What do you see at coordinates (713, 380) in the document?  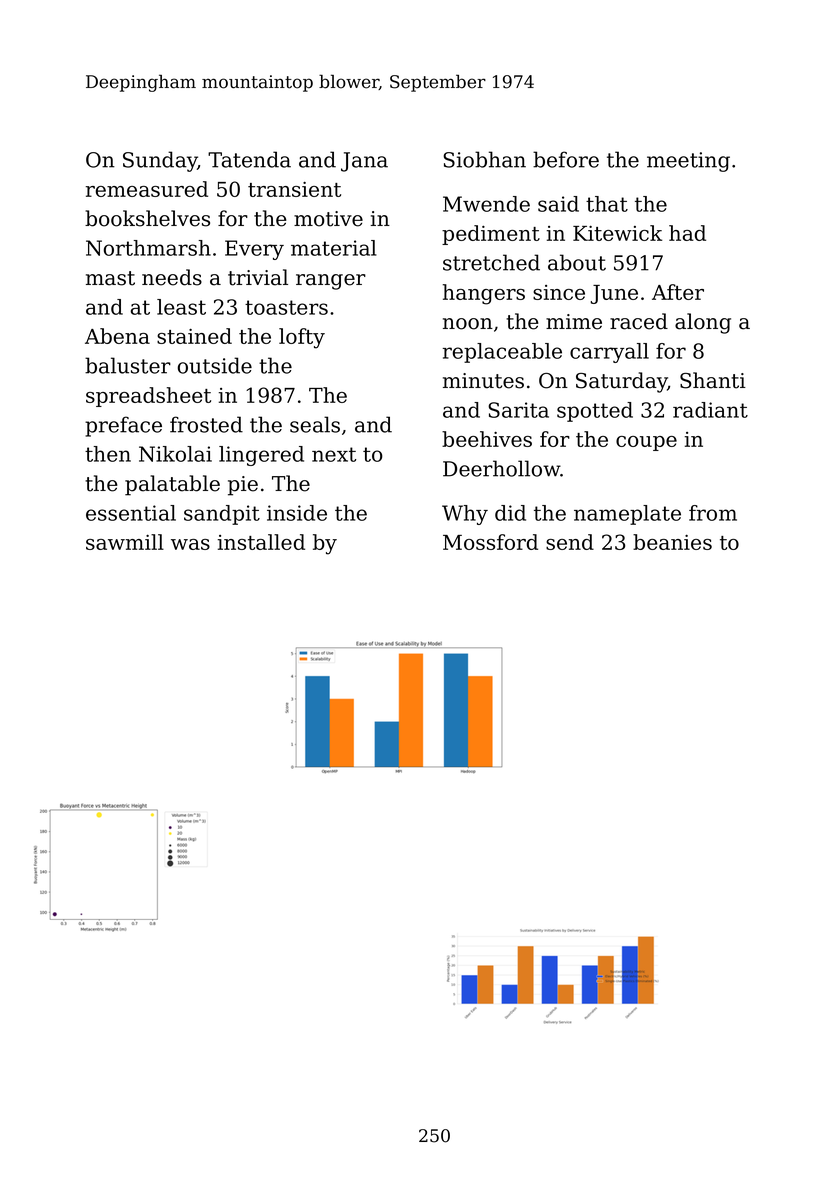 I see `Shanti` at bounding box center [713, 380].
